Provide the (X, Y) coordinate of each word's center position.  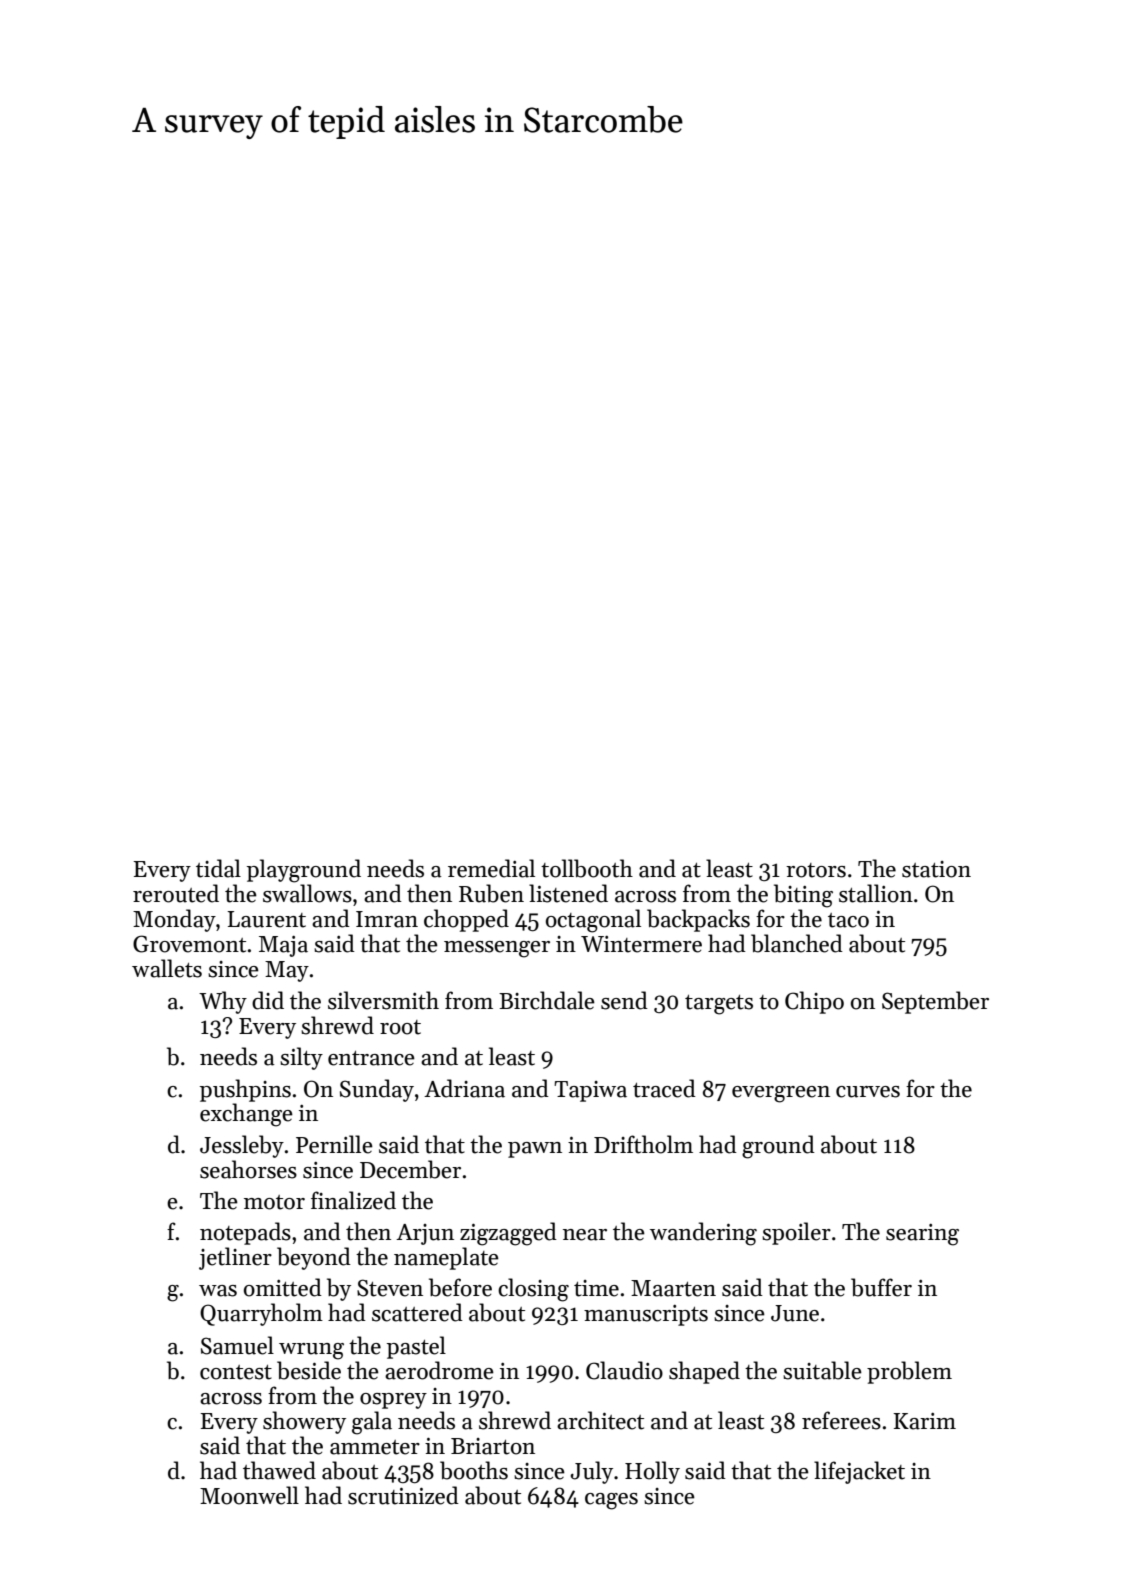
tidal (218, 868)
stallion (876, 893)
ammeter (375, 1447)
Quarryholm (261, 1314)
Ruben (491, 893)
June (795, 1313)
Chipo (814, 1002)
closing (533, 1290)
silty (301, 1058)
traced (664, 1088)
